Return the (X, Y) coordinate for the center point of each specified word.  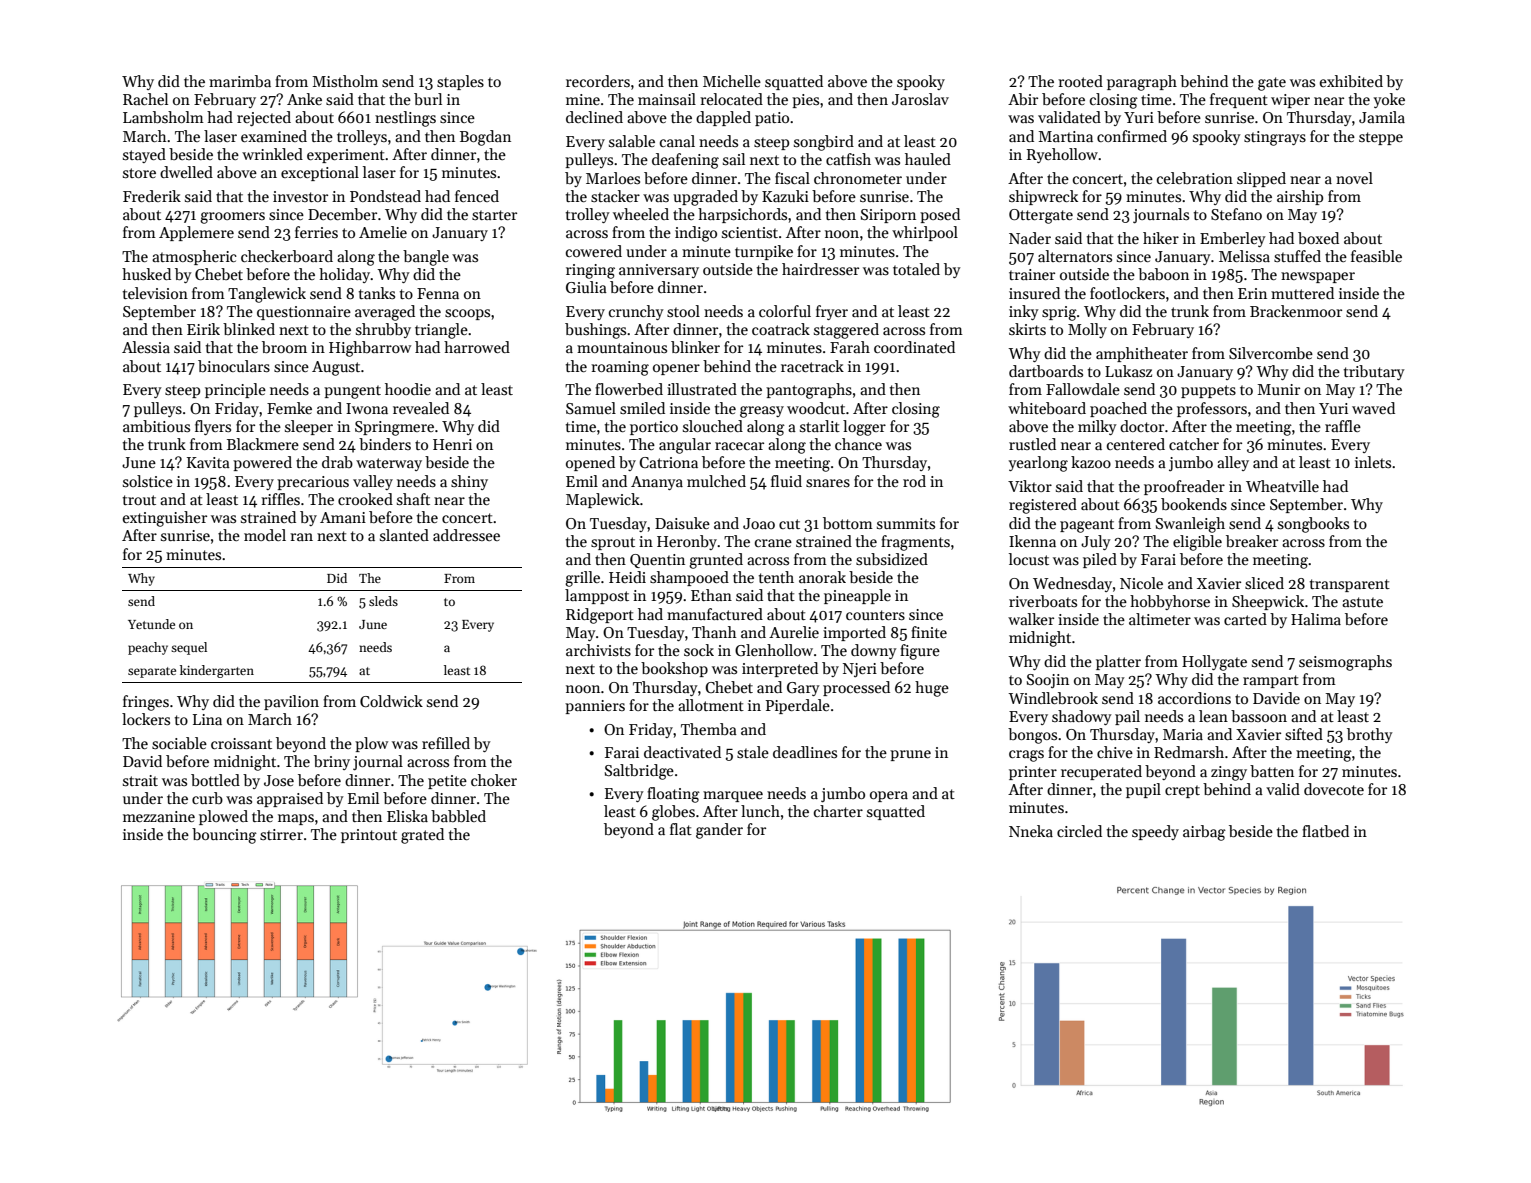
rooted (1080, 81)
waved (1373, 408)
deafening (685, 161)
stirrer (281, 834)
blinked (249, 329)
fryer (832, 312)
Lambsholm (163, 117)
